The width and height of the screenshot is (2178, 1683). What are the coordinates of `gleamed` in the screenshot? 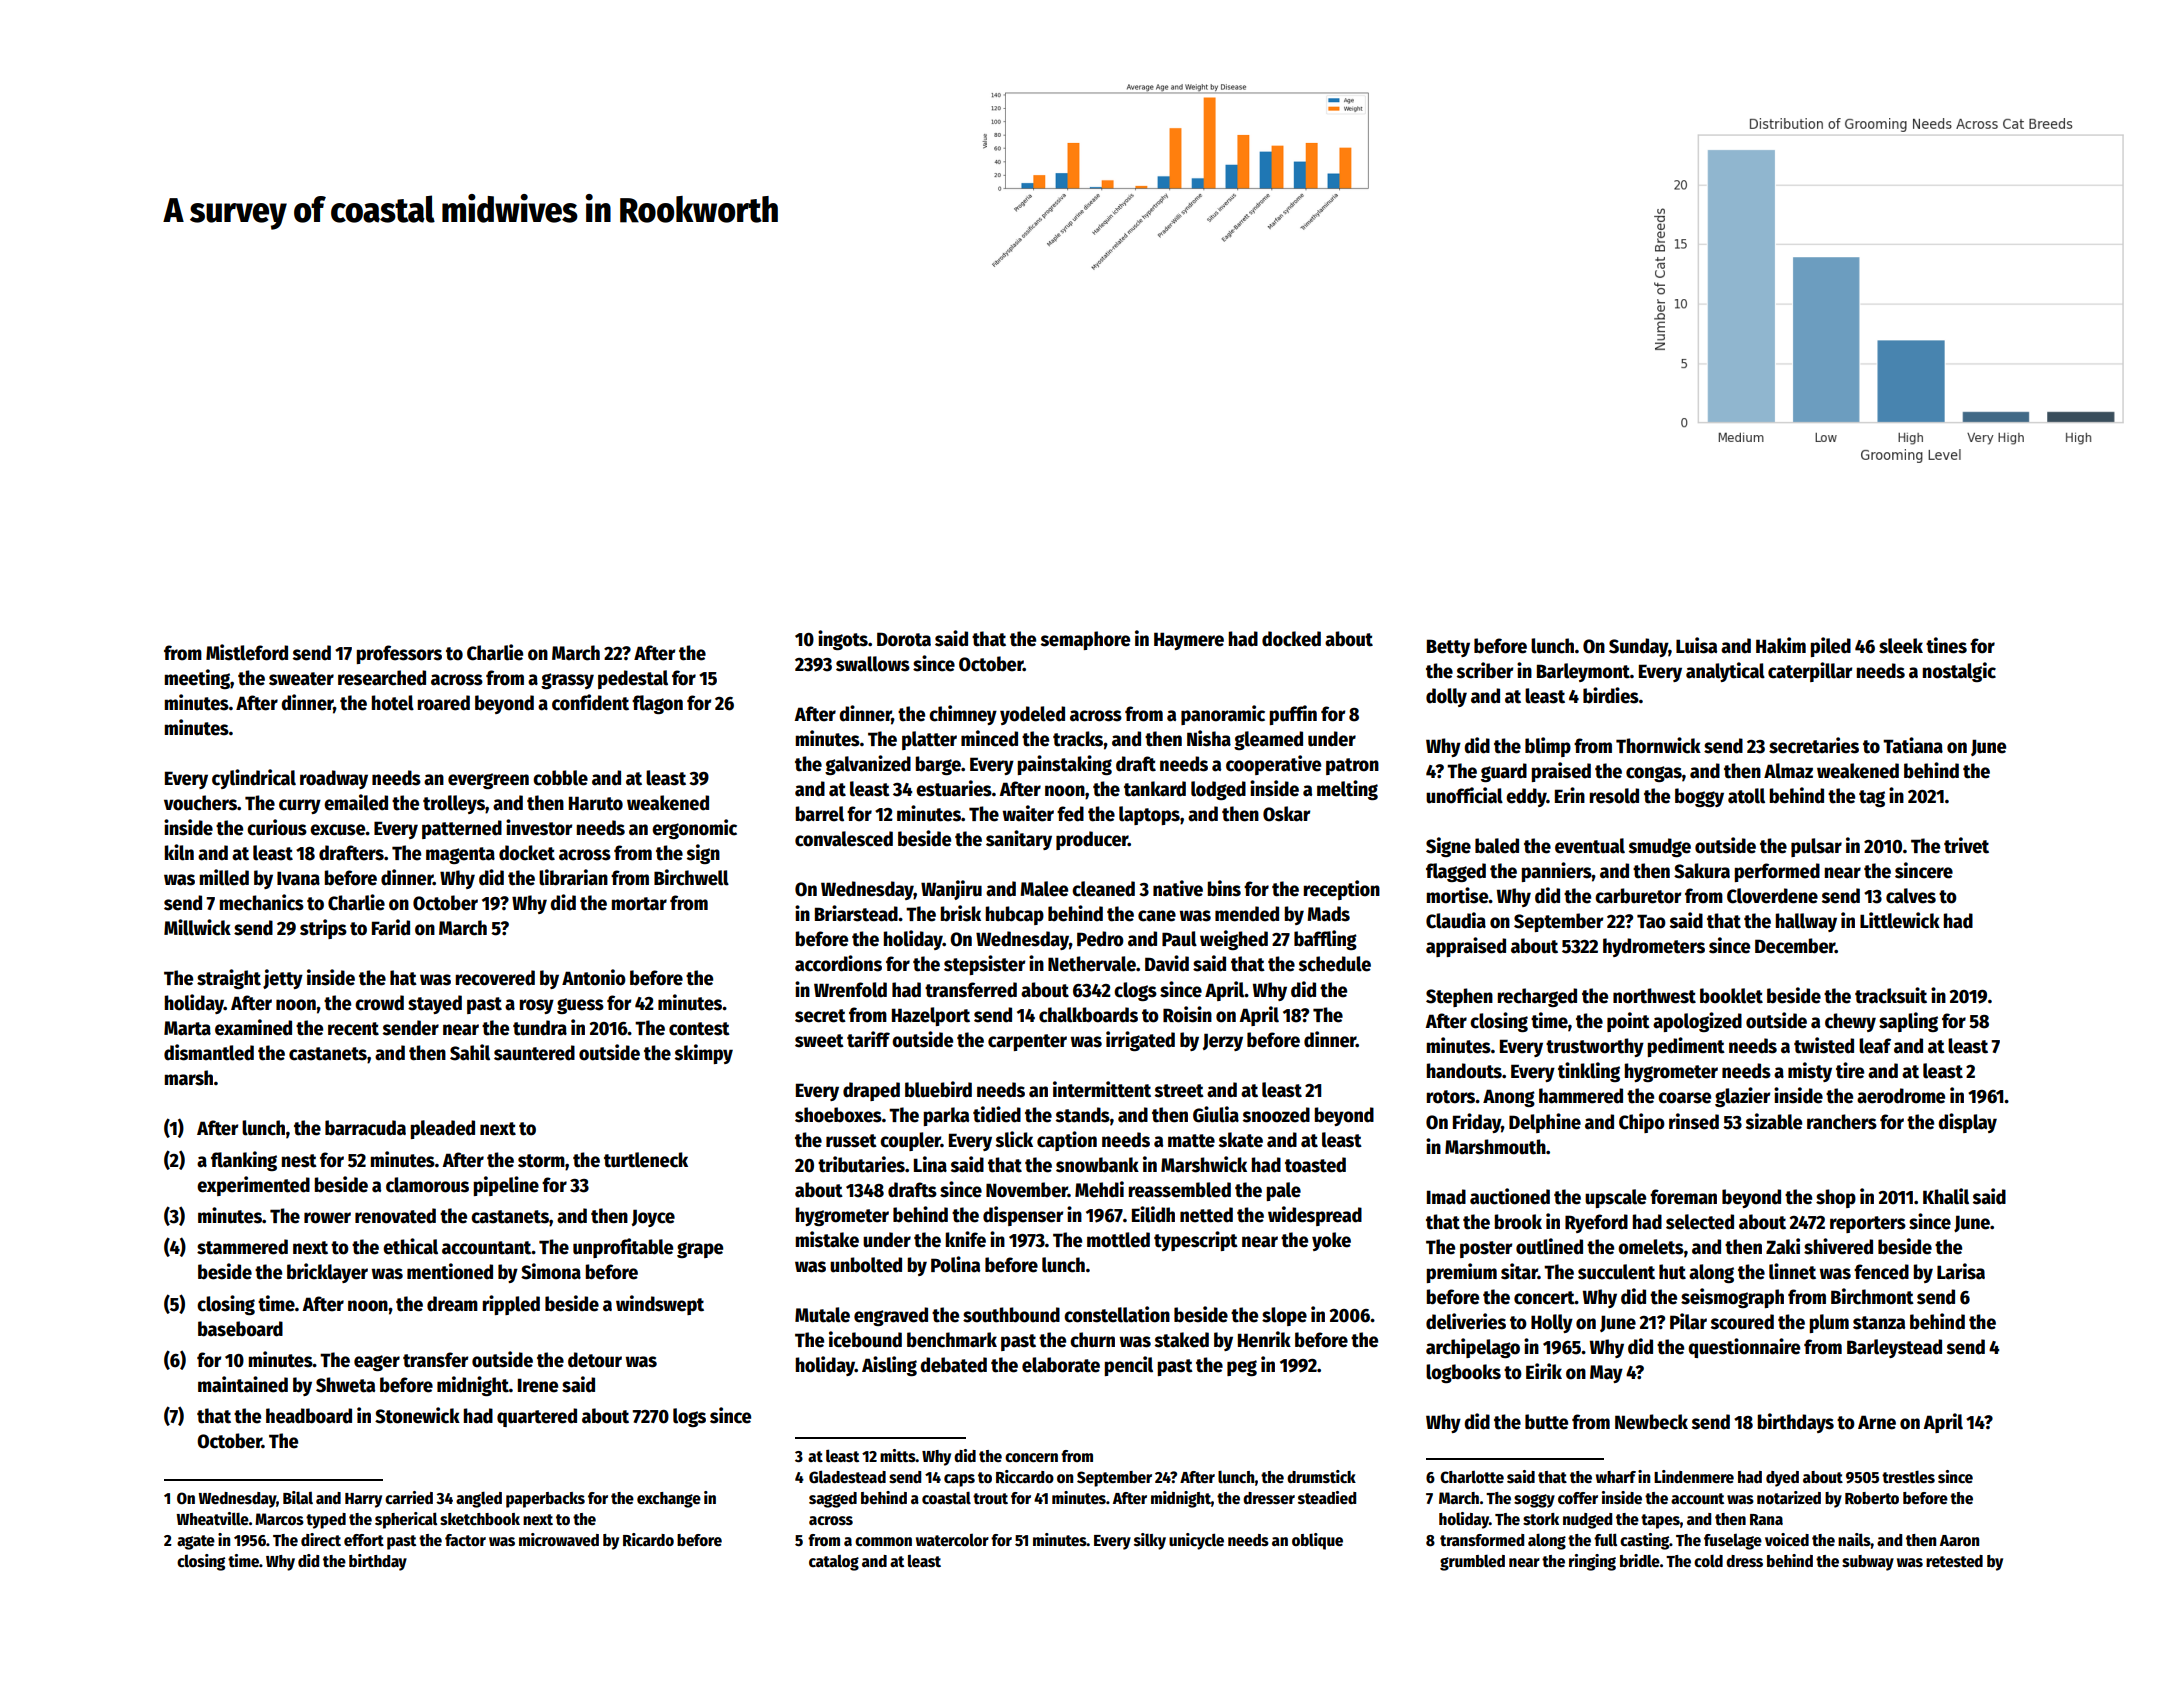 It's located at (1268, 740).
